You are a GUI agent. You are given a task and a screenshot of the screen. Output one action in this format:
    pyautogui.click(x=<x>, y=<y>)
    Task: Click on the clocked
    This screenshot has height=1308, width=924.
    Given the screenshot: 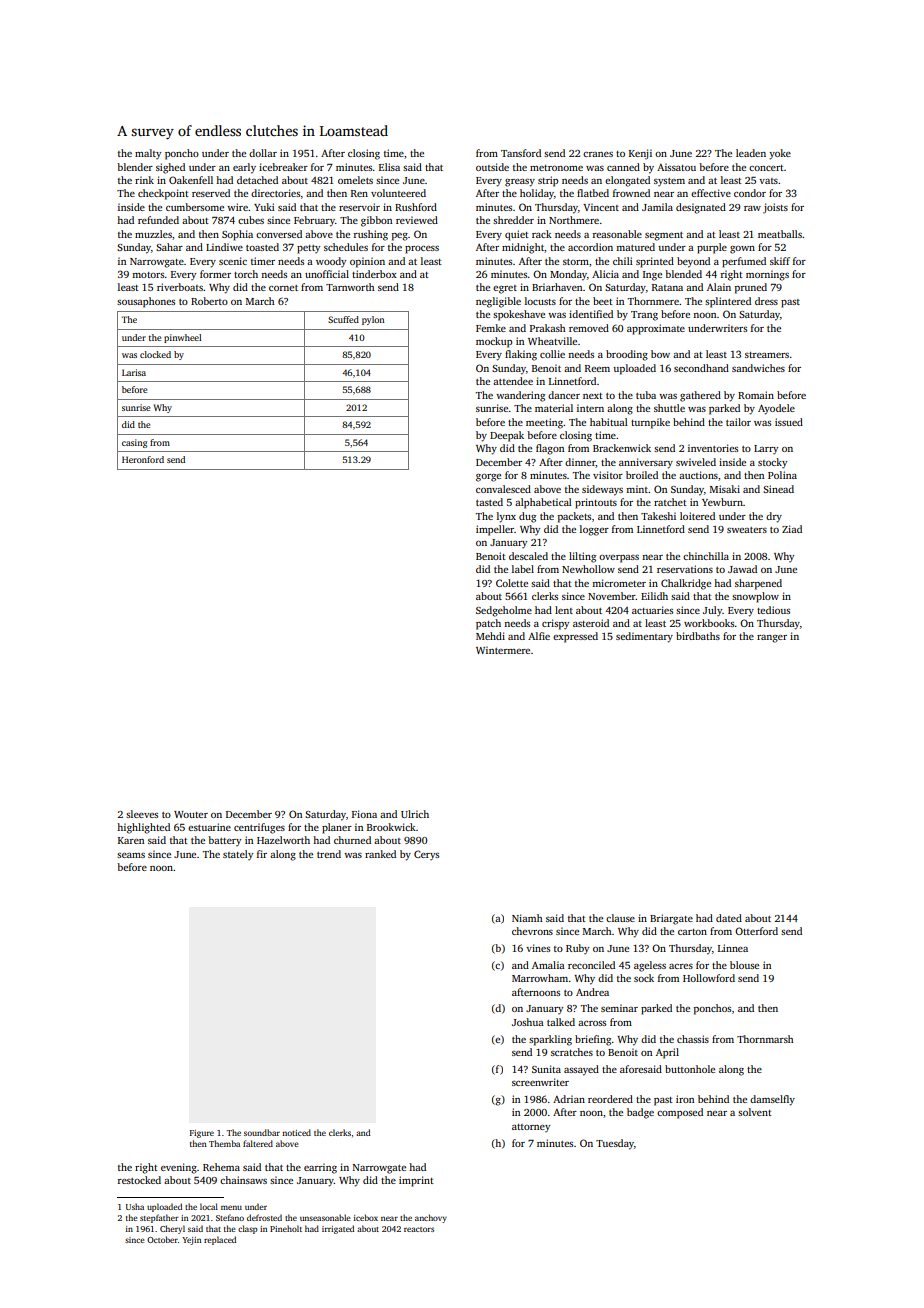 What is the action you would take?
    pyautogui.click(x=155, y=354)
